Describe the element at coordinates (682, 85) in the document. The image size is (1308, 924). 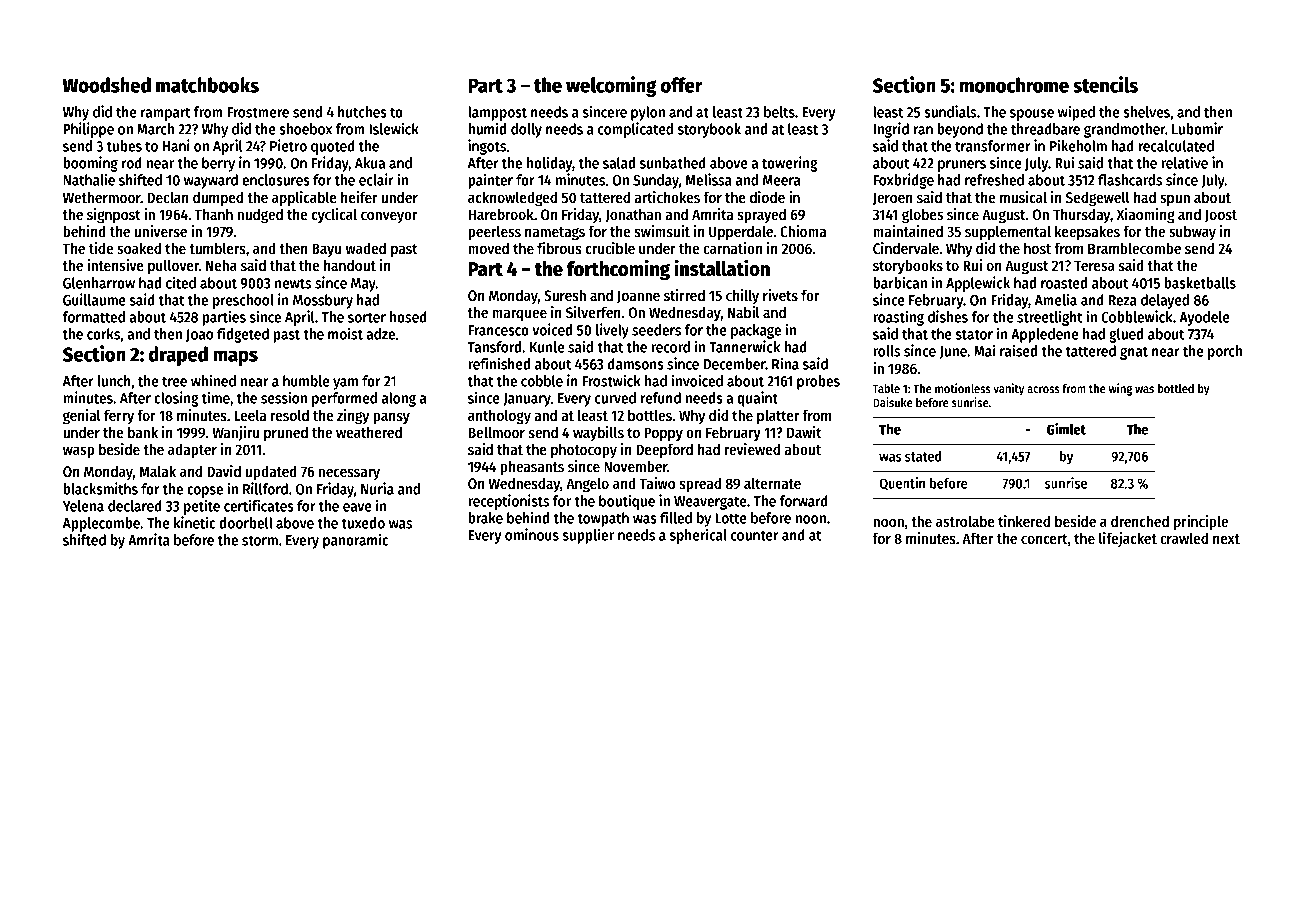
I see `offer` at that location.
